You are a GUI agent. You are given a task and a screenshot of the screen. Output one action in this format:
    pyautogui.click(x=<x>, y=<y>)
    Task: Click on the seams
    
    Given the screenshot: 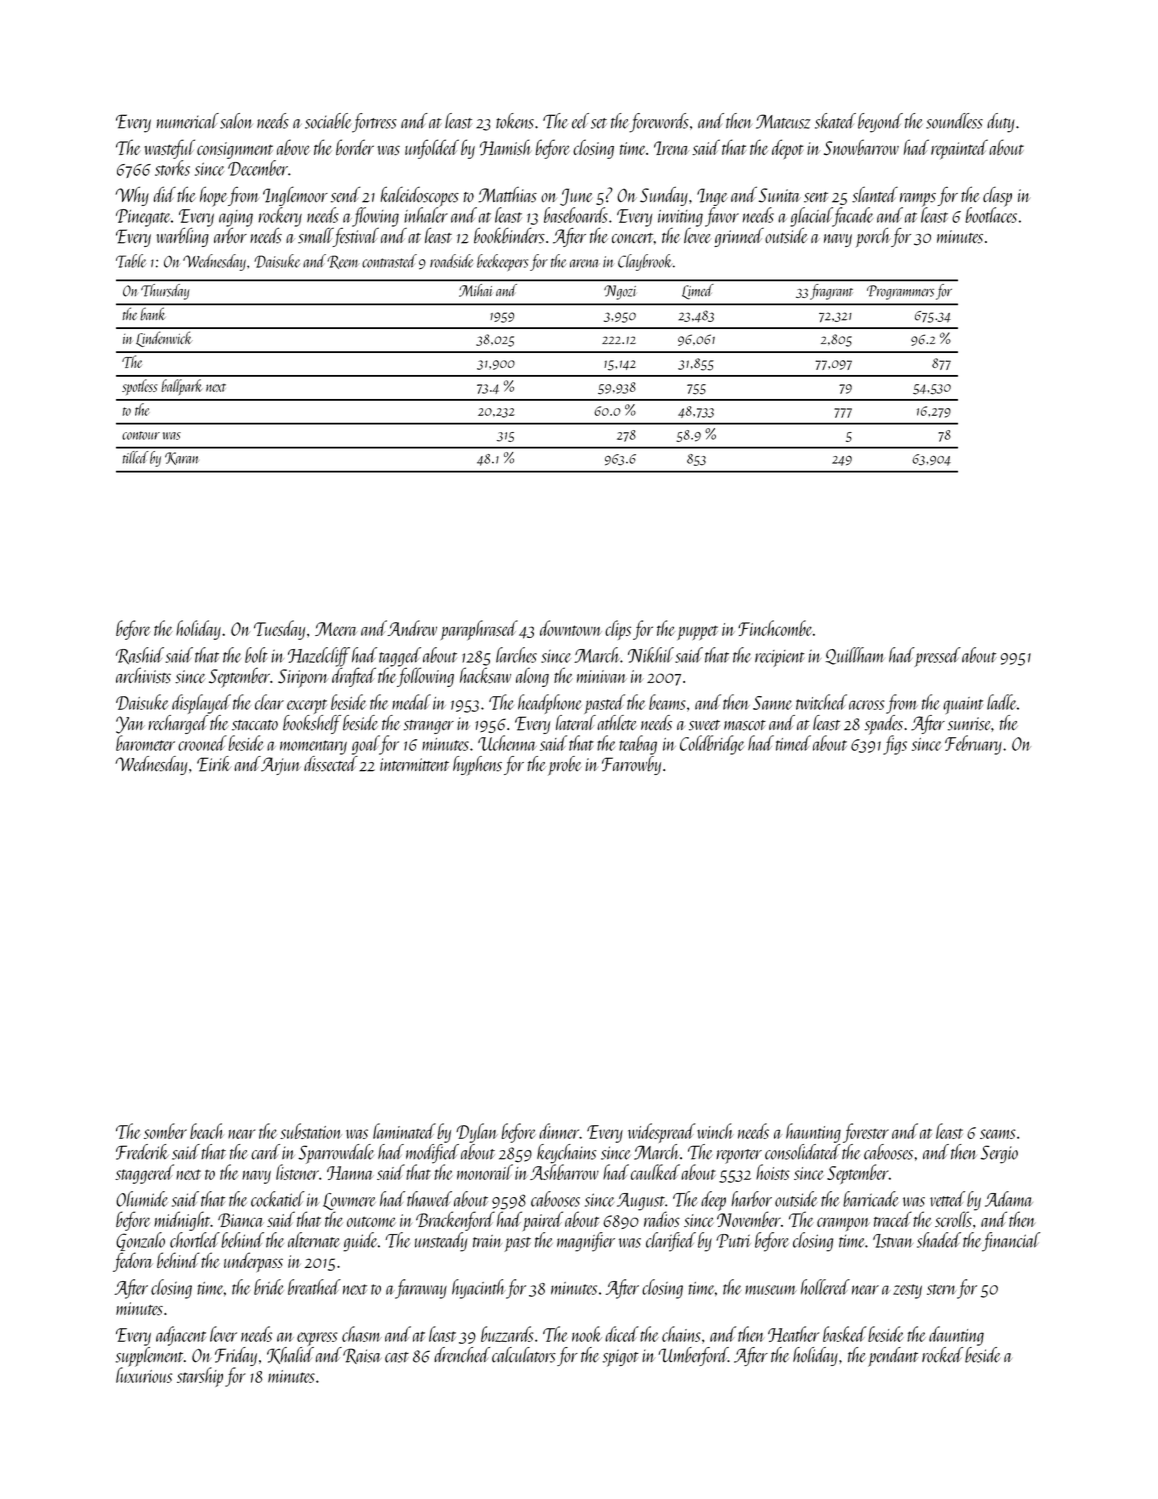 What is the action you would take?
    pyautogui.click(x=998, y=1134)
